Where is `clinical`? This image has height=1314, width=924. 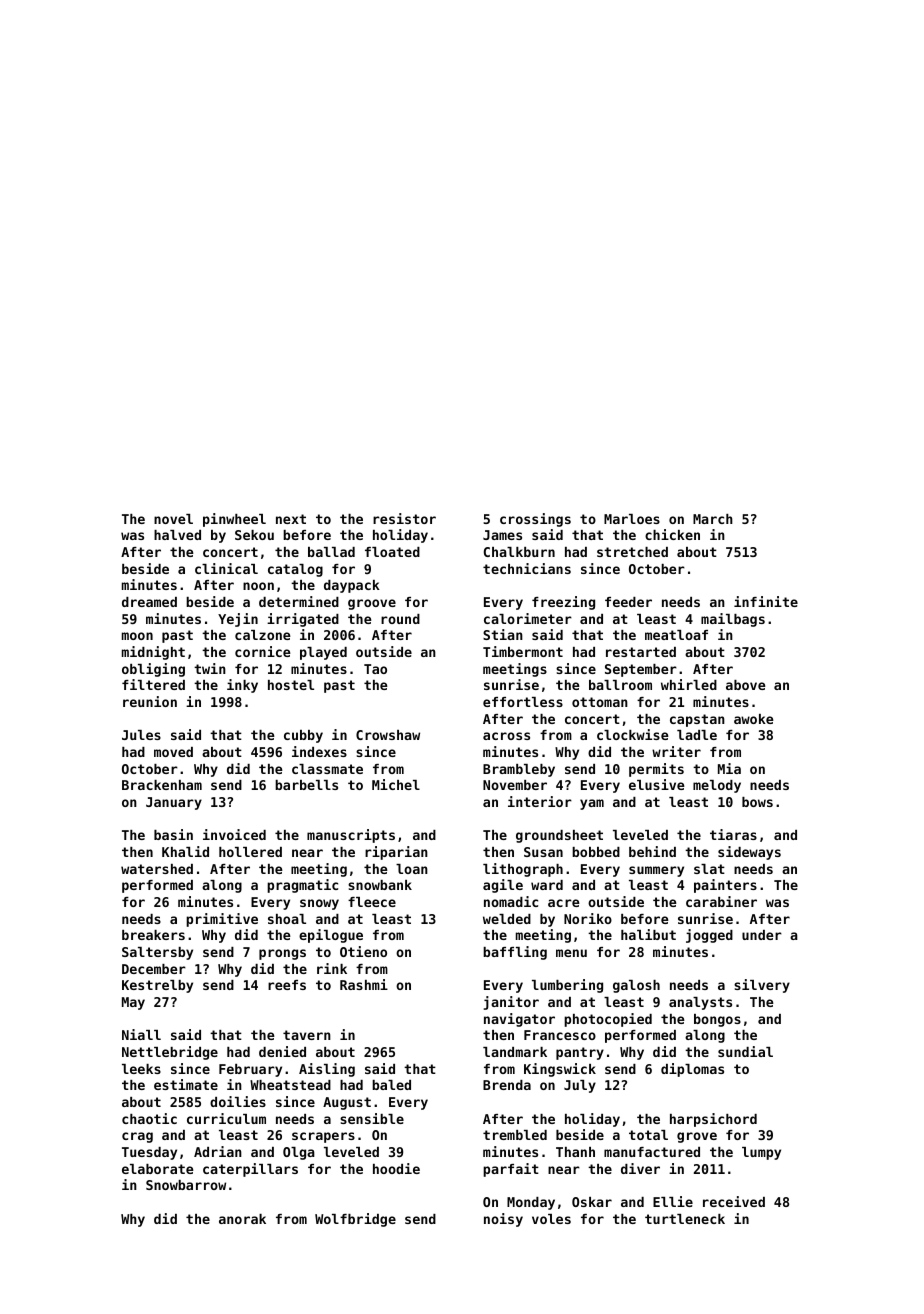
clinical is located at coordinates (226, 568).
